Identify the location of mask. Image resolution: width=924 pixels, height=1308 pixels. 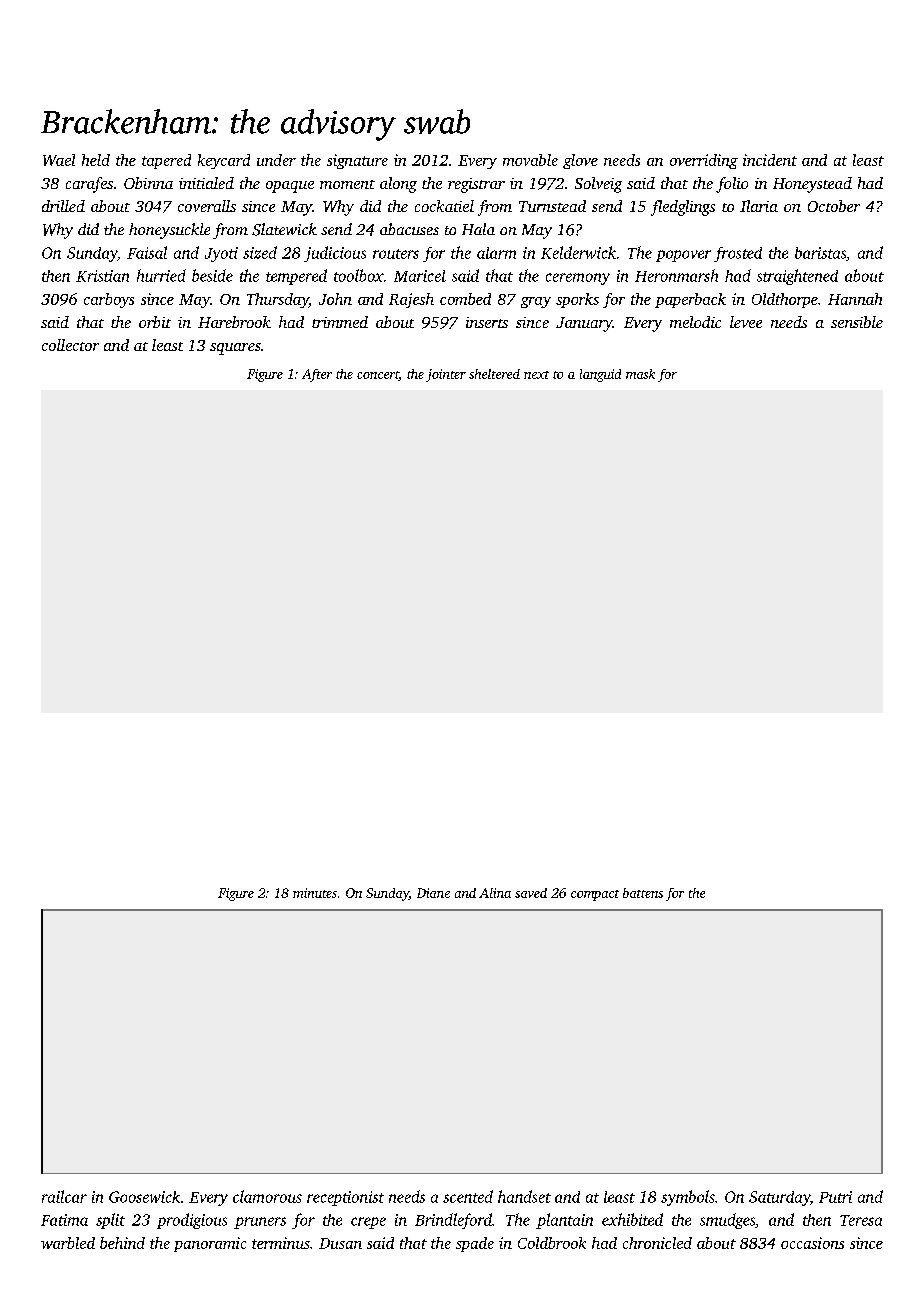
(640, 374).
